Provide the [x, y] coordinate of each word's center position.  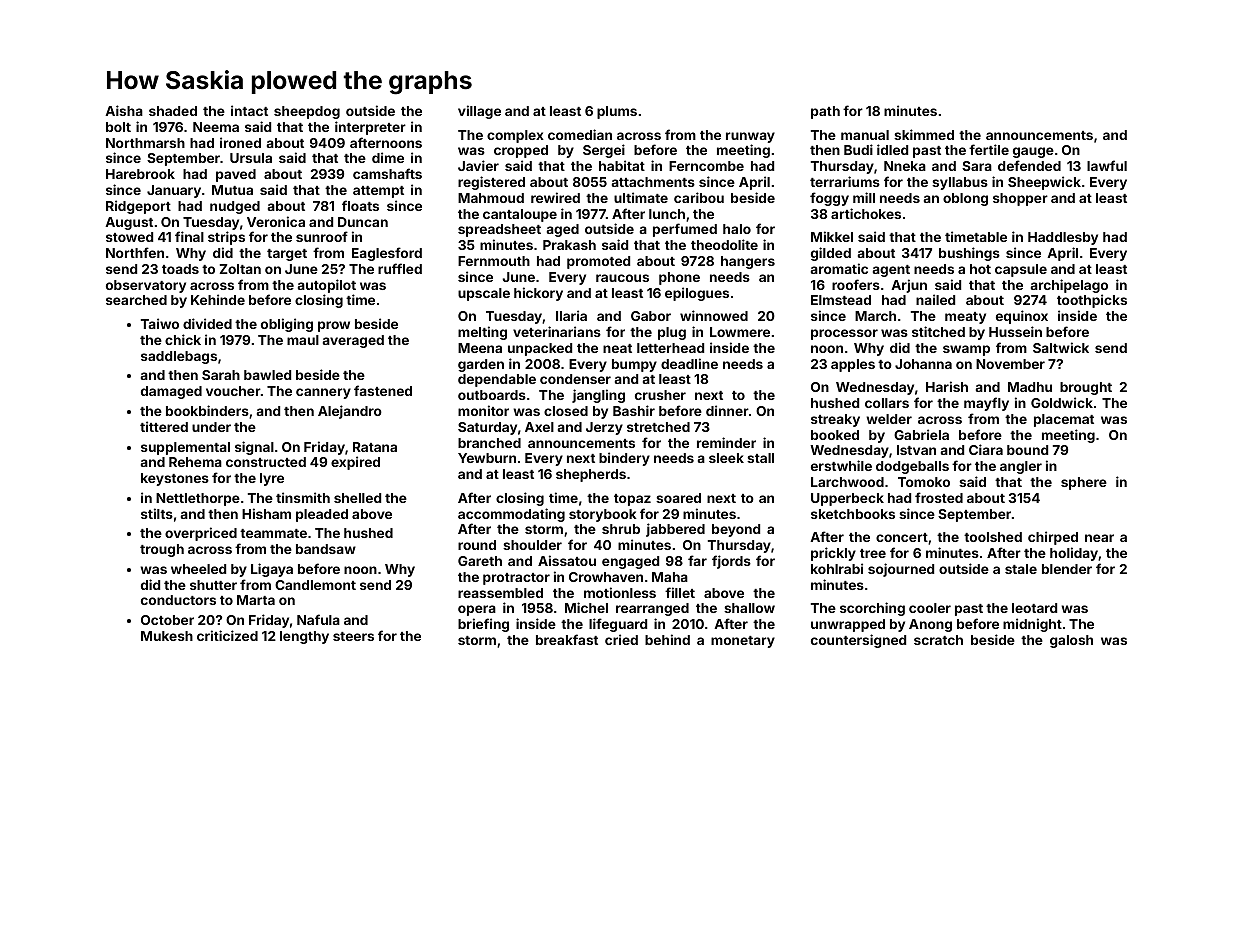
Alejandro [350, 412]
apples [853, 365]
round [477, 545]
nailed [935, 299]
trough [162, 550]
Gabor [651, 316]
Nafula [318, 619]
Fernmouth [494, 261]
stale [1021, 569]
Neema [216, 127]
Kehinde [218, 299]
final [189, 236]
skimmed [924, 134]
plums [617, 112]
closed [566, 411]
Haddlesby [1063, 238]
